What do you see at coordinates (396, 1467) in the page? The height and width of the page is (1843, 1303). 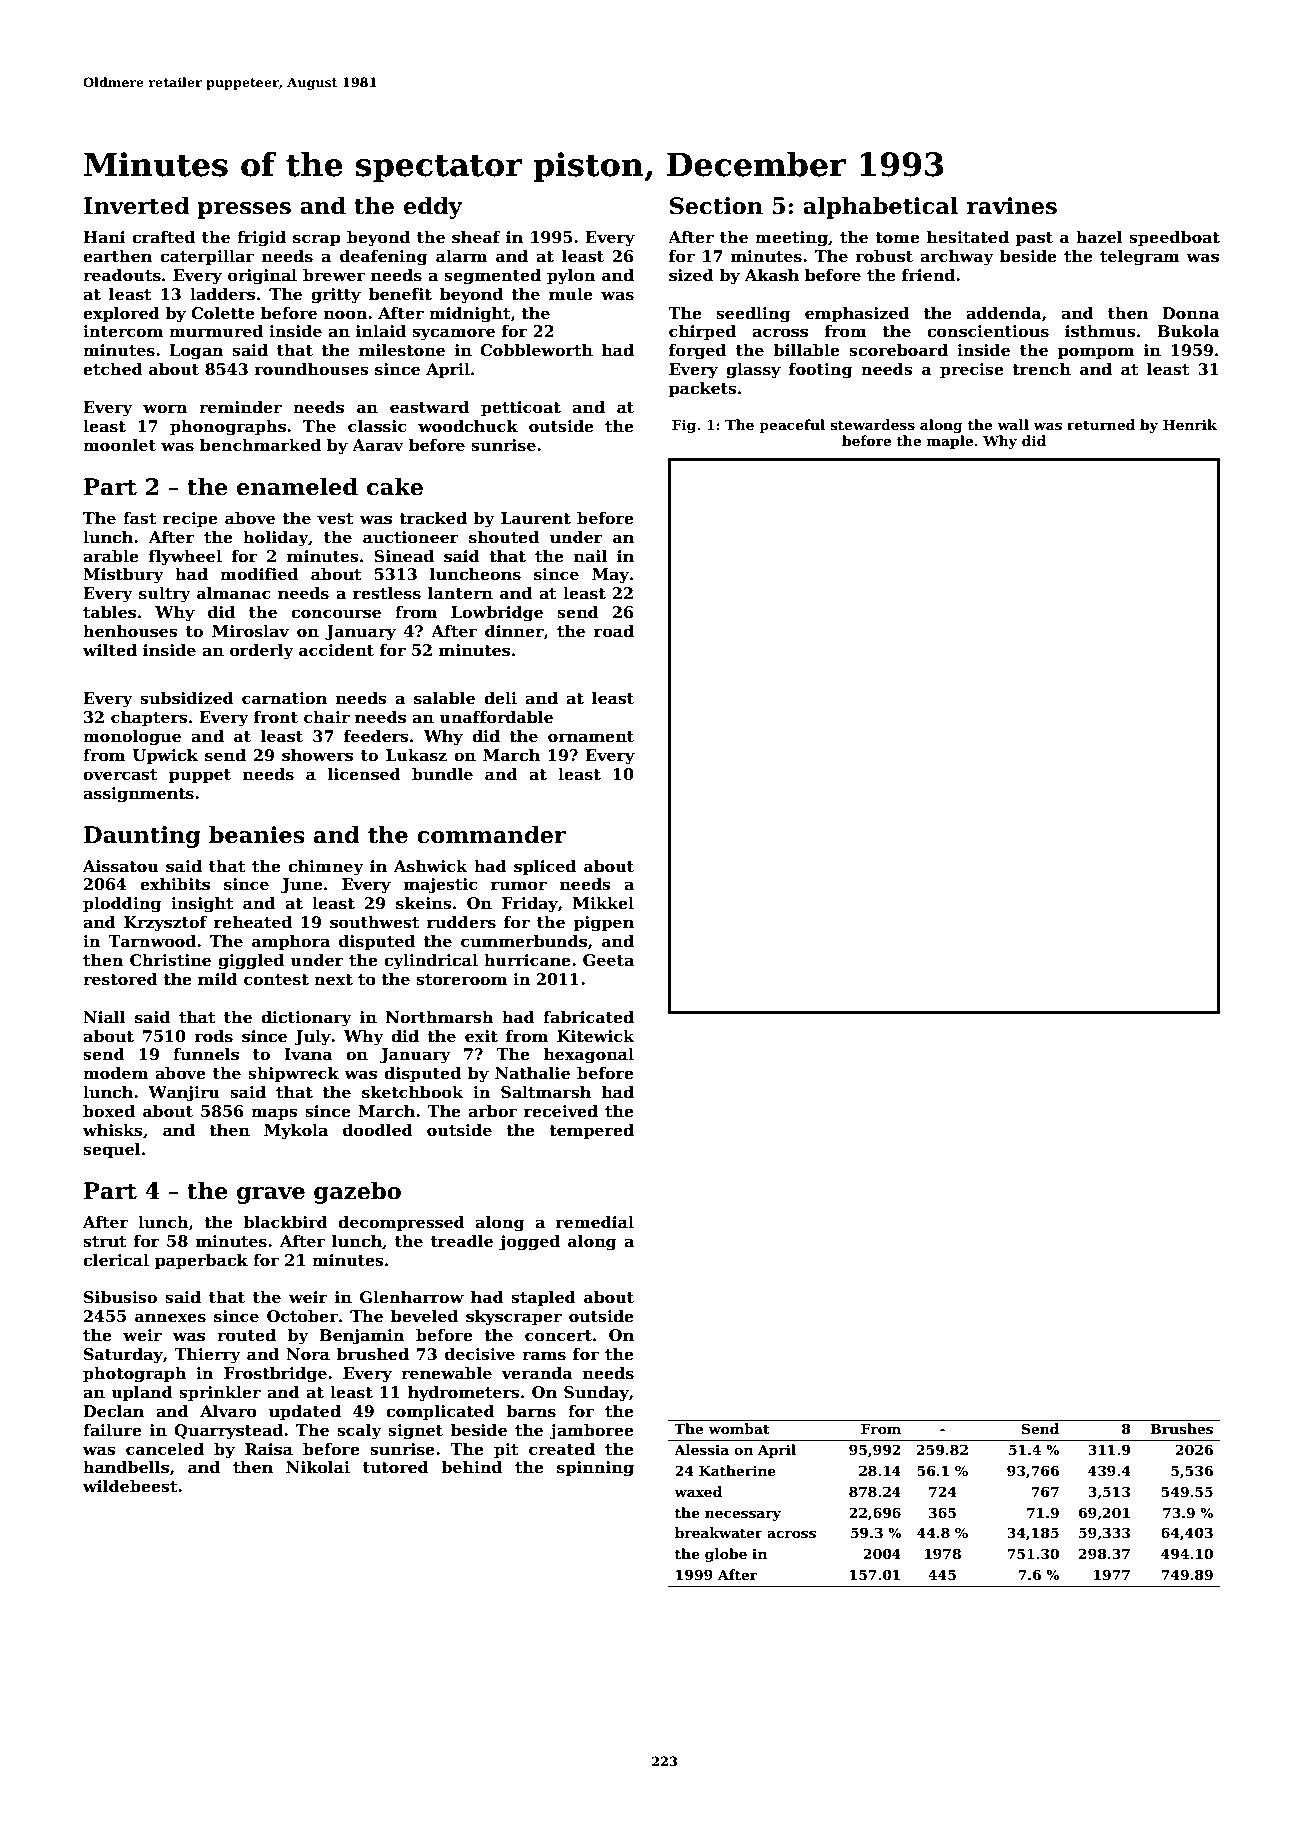 I see `tutored` at bounding box center [396, 1467].
